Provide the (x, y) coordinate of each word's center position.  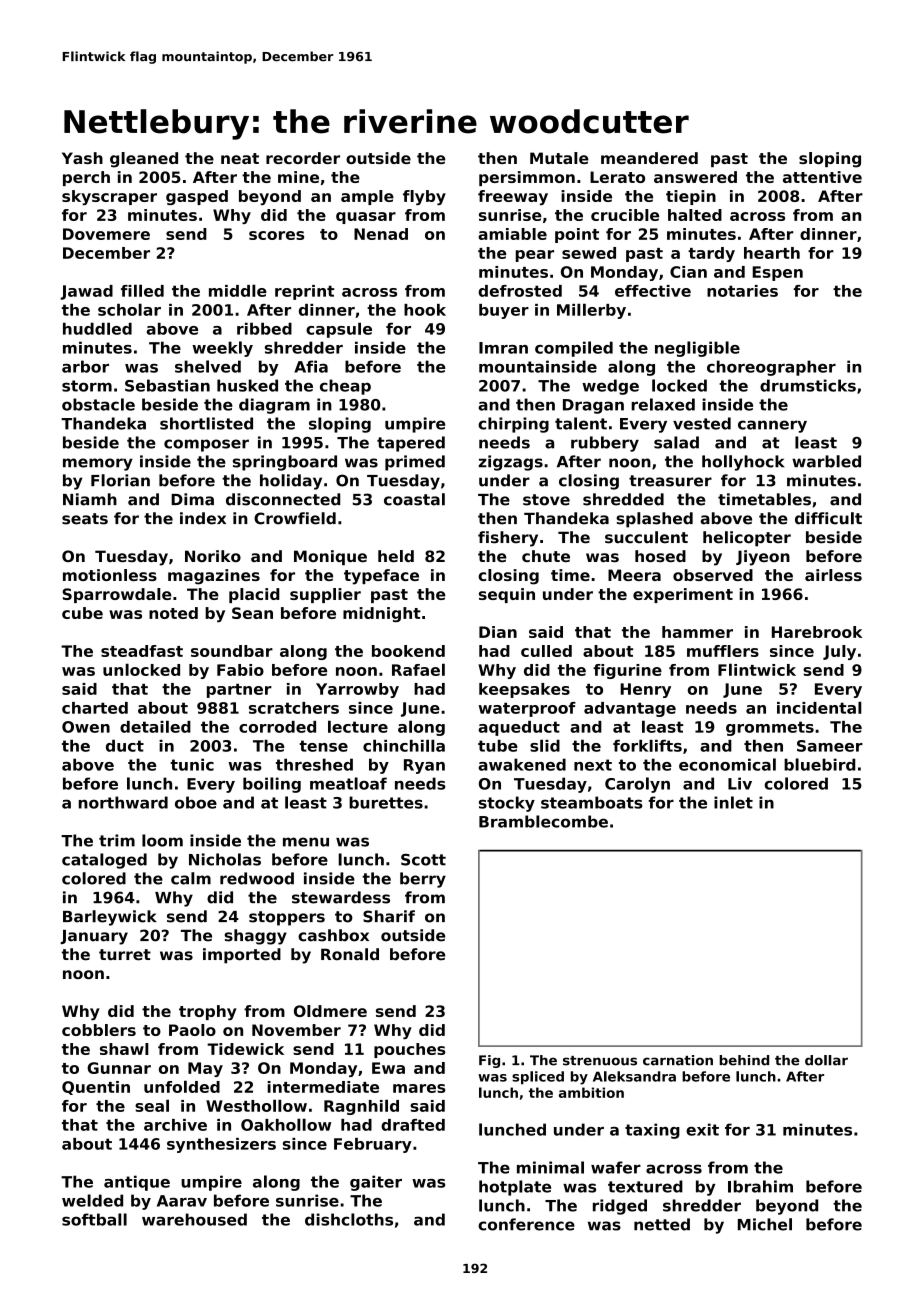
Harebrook (817, 632)
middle (238, 290)
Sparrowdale (117, 595)
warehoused (194, 1219)
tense (323, 746)
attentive (822, 177)
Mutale (559, 158)
